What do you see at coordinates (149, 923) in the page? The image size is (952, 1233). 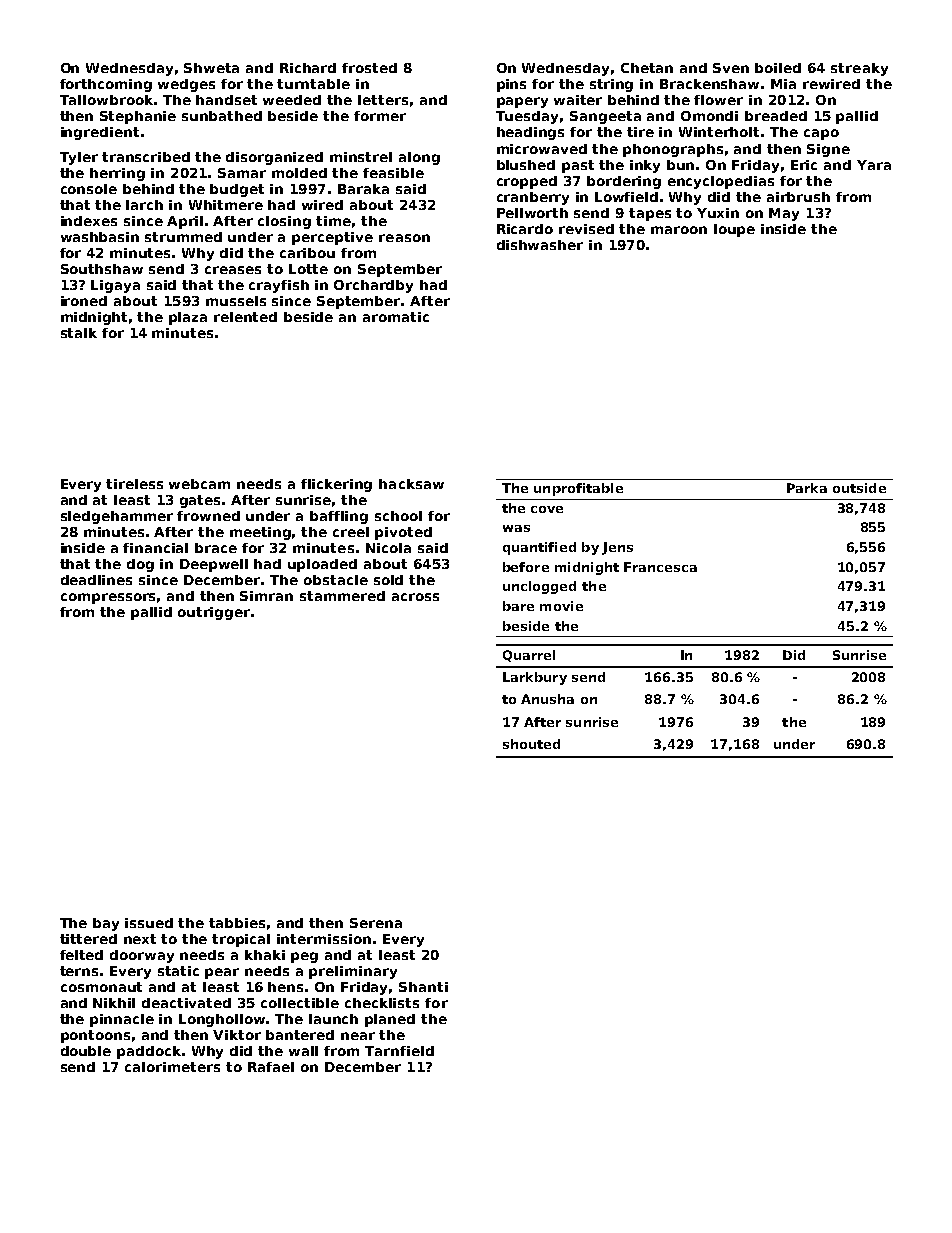 I see `issued` at bounding box center [149, 923].
